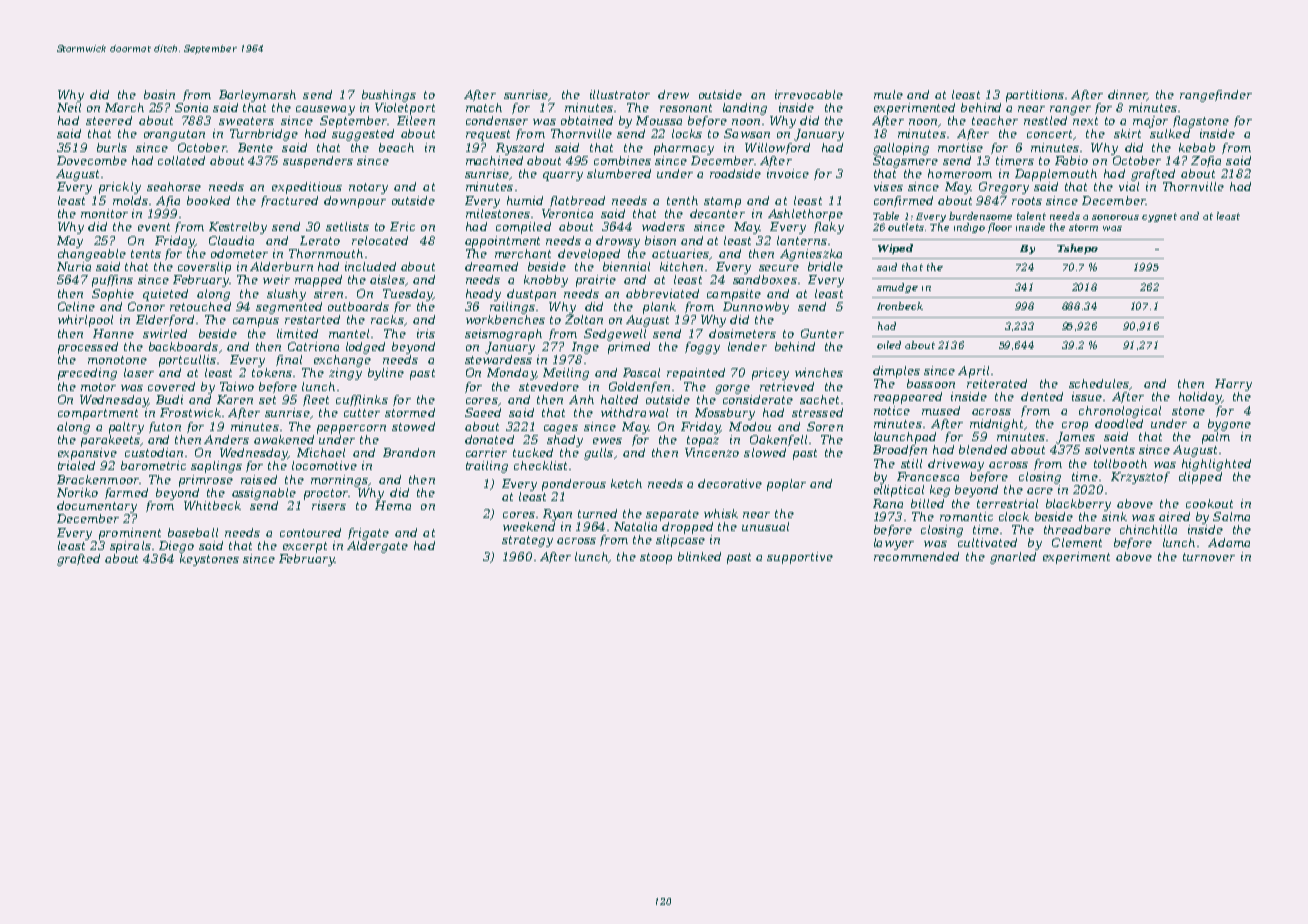 This screenshot has width=1308, height=924. What do you see at coordinates (540, 465) in the screenshot?
I see `checklist` at bounding box center [540, 465].
